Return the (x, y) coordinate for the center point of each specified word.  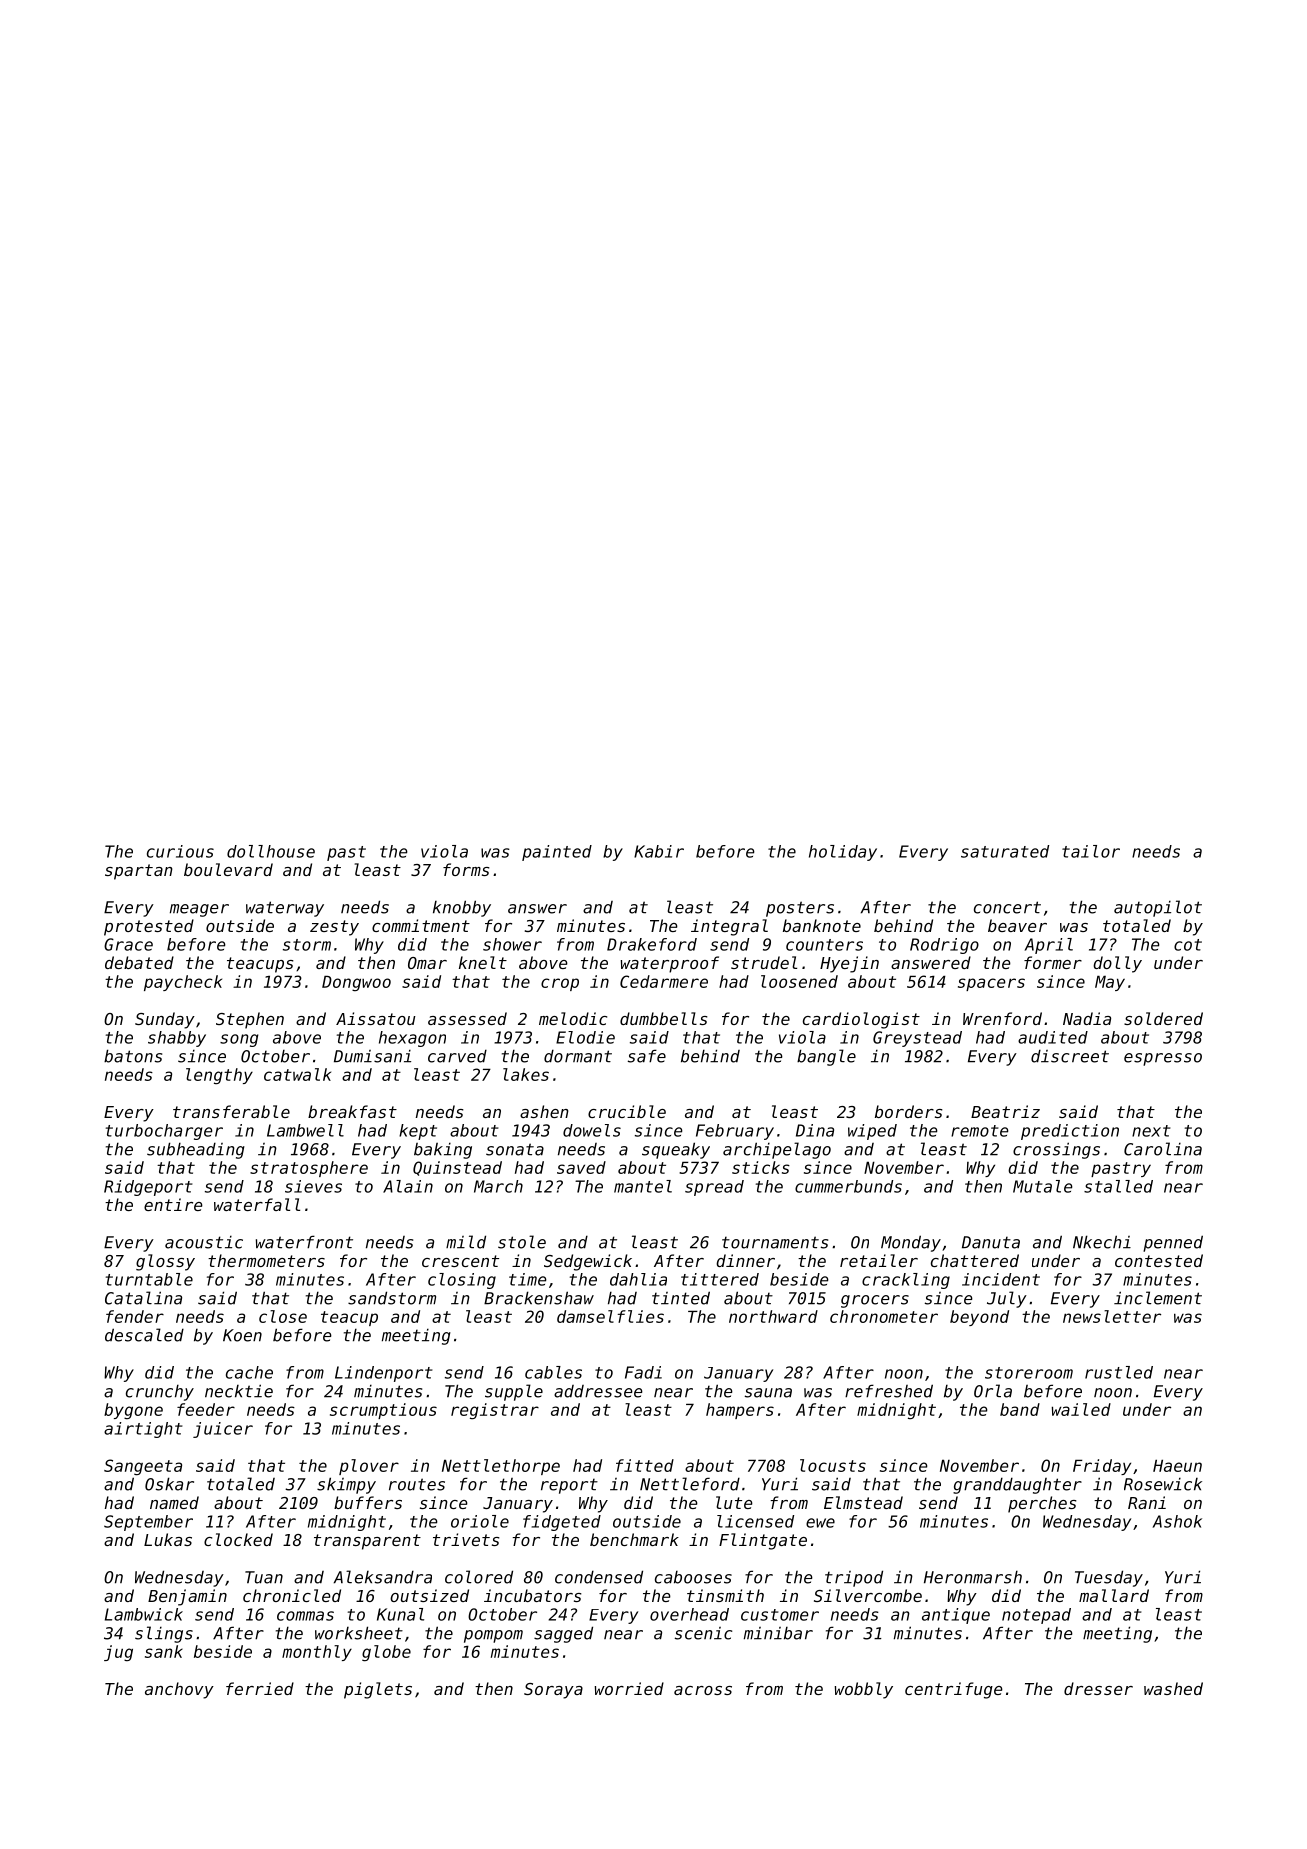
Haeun (1177, 1465)
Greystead (917, 1039)
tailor (1091, 851)
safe (647, 1056)
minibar (778, 1633)
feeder (206, 1409)
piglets (378, 1690)
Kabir (659, 851)
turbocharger (164, 1132)
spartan (139, 872)
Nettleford (690, 1484)
